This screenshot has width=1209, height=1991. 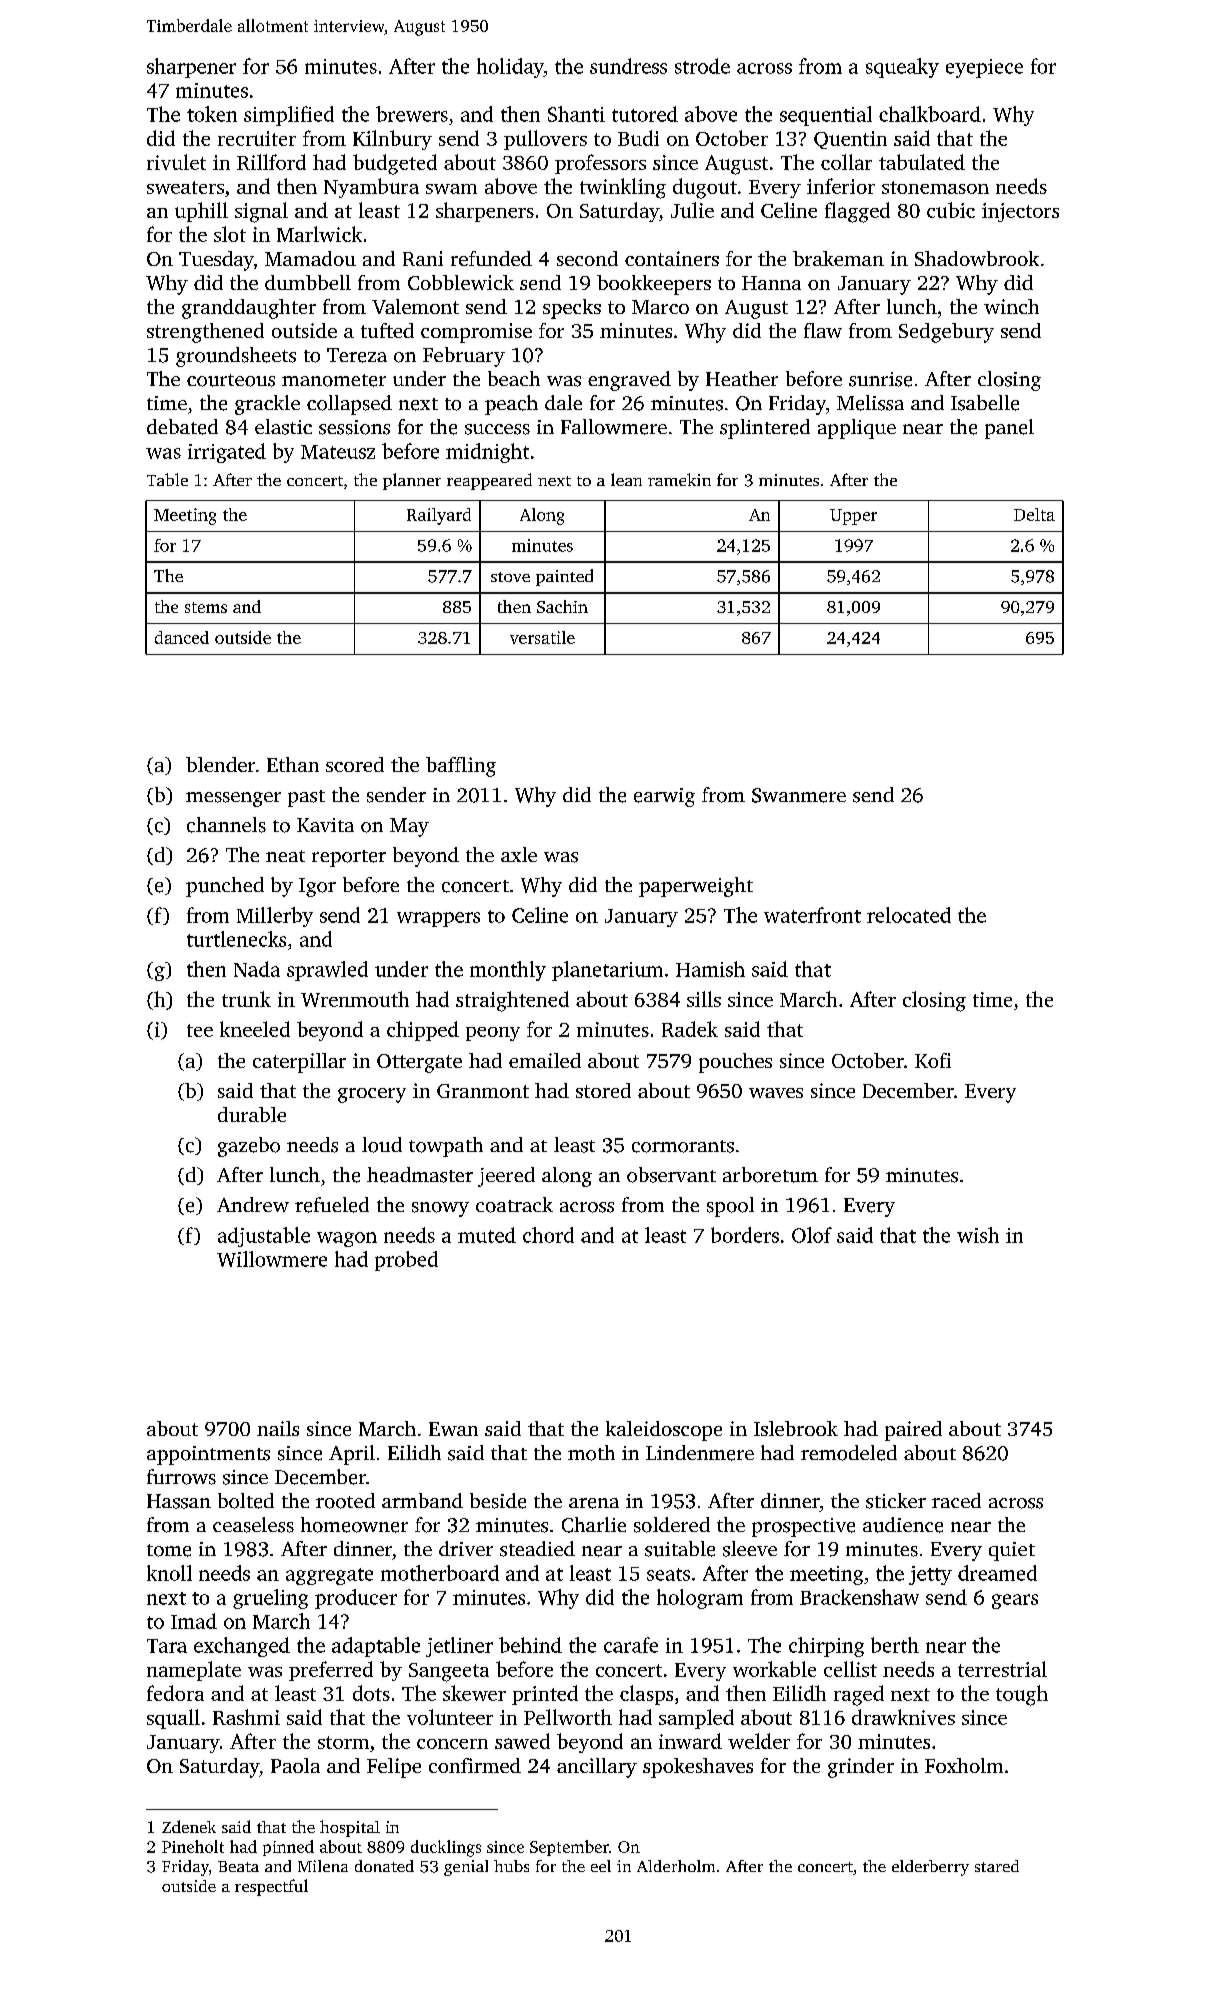 I want to click on dots, so click(x=371, y=1693).
